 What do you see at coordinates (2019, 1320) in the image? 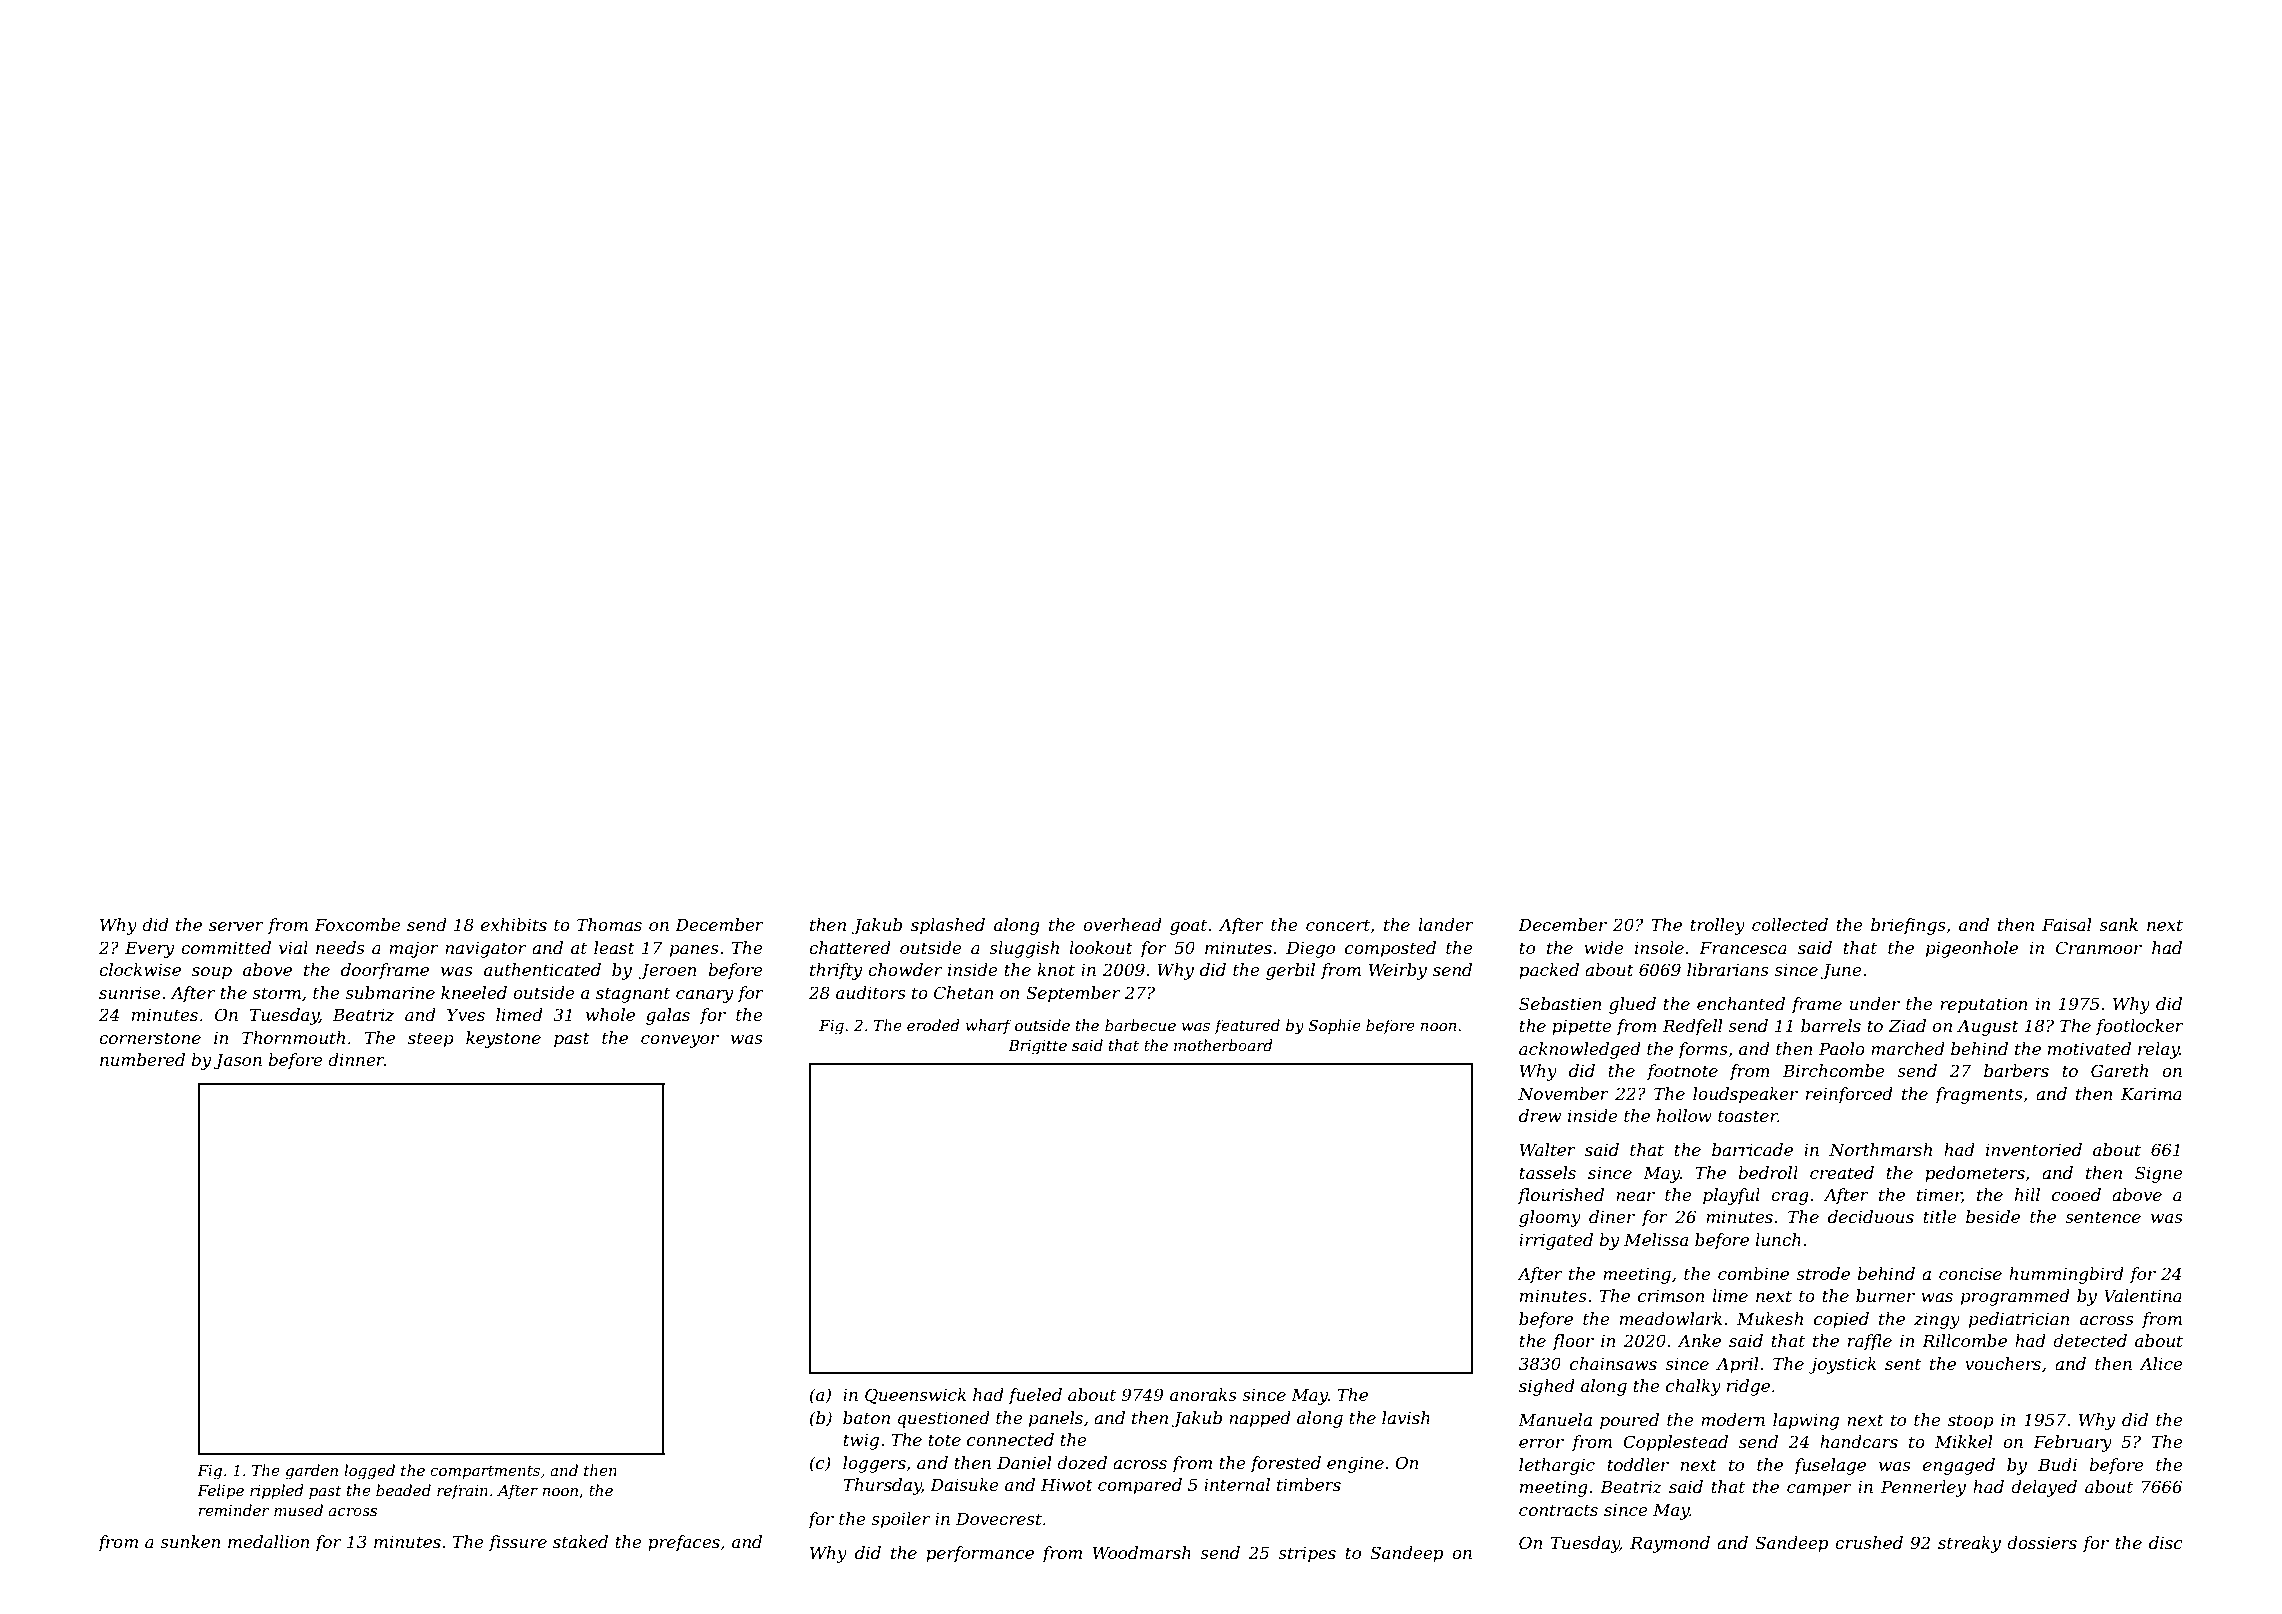
I see `pediatrician` at bounding box center [2019, 1320].
